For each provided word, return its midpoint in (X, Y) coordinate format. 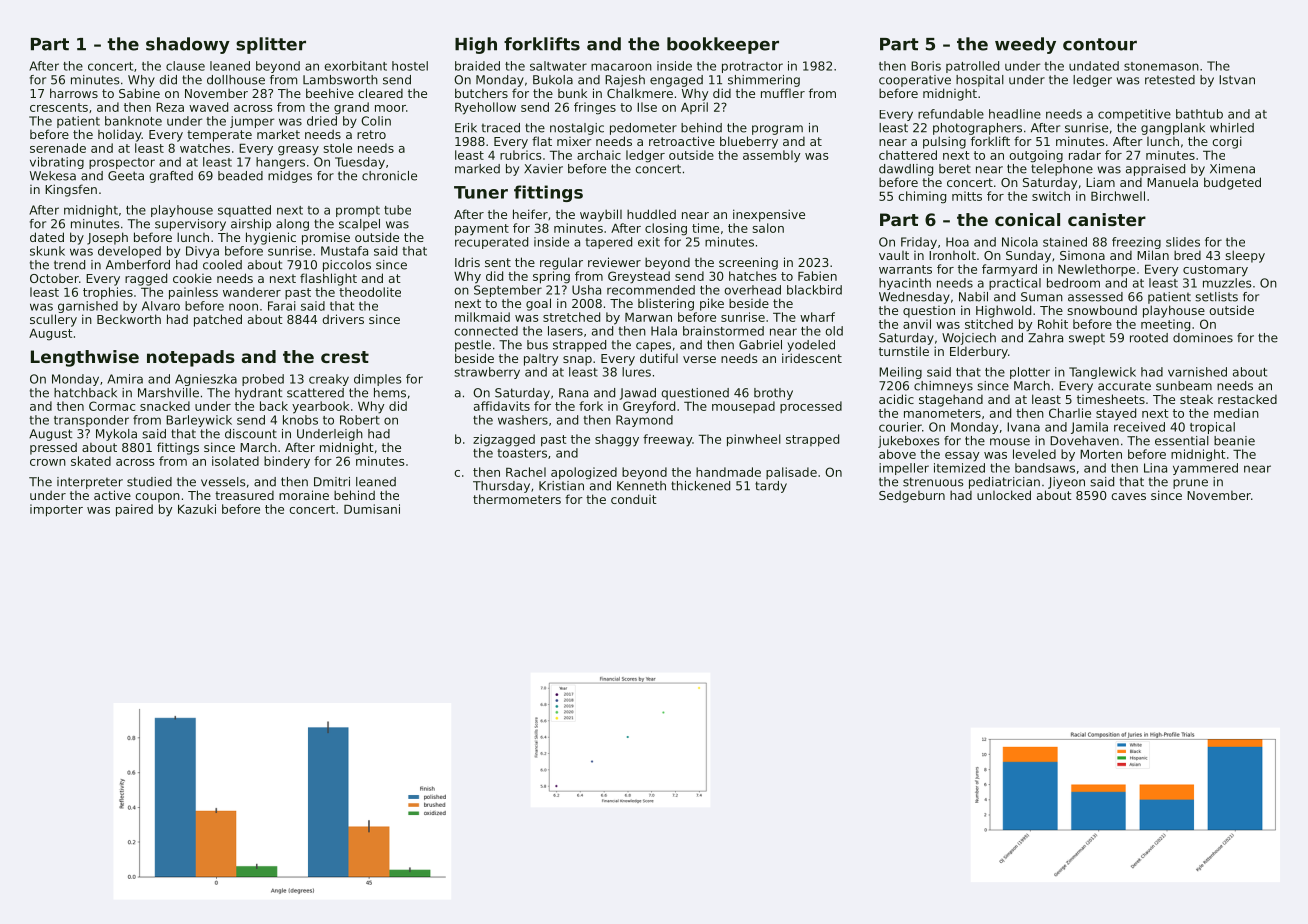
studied (149, 482)
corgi (1227, 142)
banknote (133, 121)
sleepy (1245, 256)
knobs (300, 420)
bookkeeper (723, 45)
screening (748, 263)
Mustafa (344, 251)
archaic (599, 155)
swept (1087, 339)
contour (1100, 44)
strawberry (487, 373)
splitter (271, 45)
